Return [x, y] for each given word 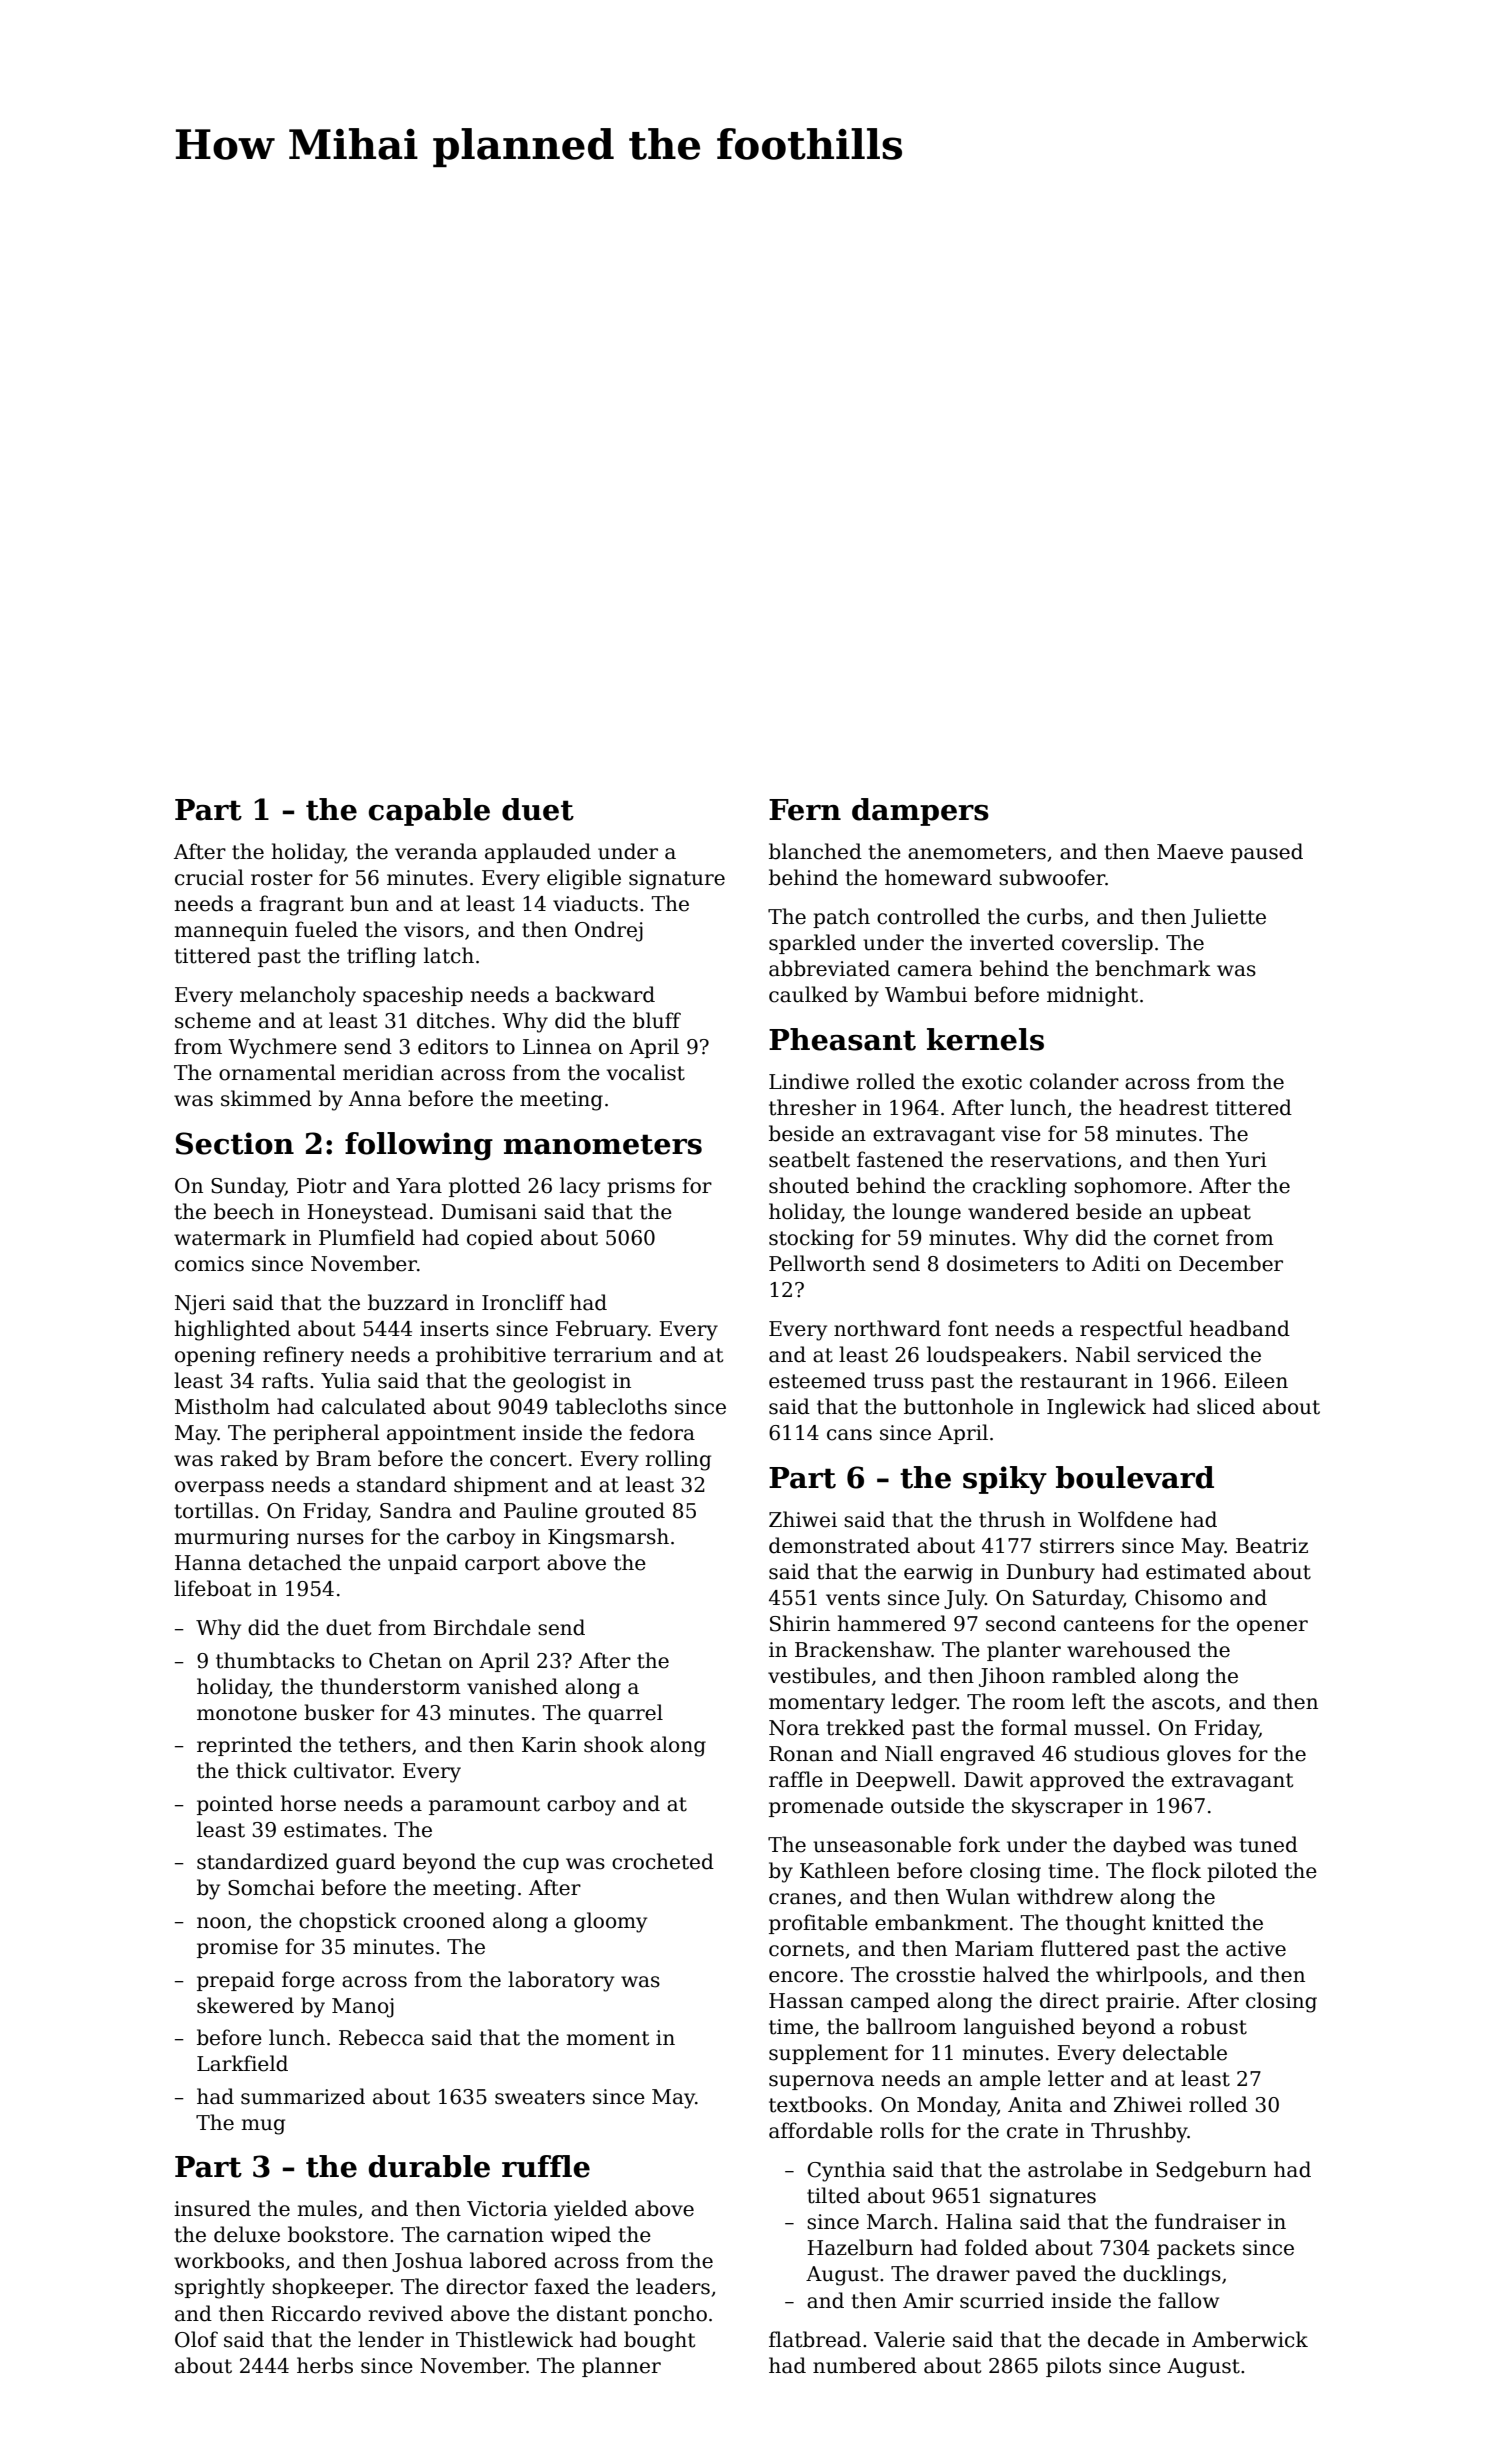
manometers [603, 1144]
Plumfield [367, 1237]
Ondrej [609, 931]
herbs [325, 2365]
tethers [375, 1744]
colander [1074, 1081]
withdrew [1065, 1896]
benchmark [1153, 968]
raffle [796, 1779]
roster [282, 878]
